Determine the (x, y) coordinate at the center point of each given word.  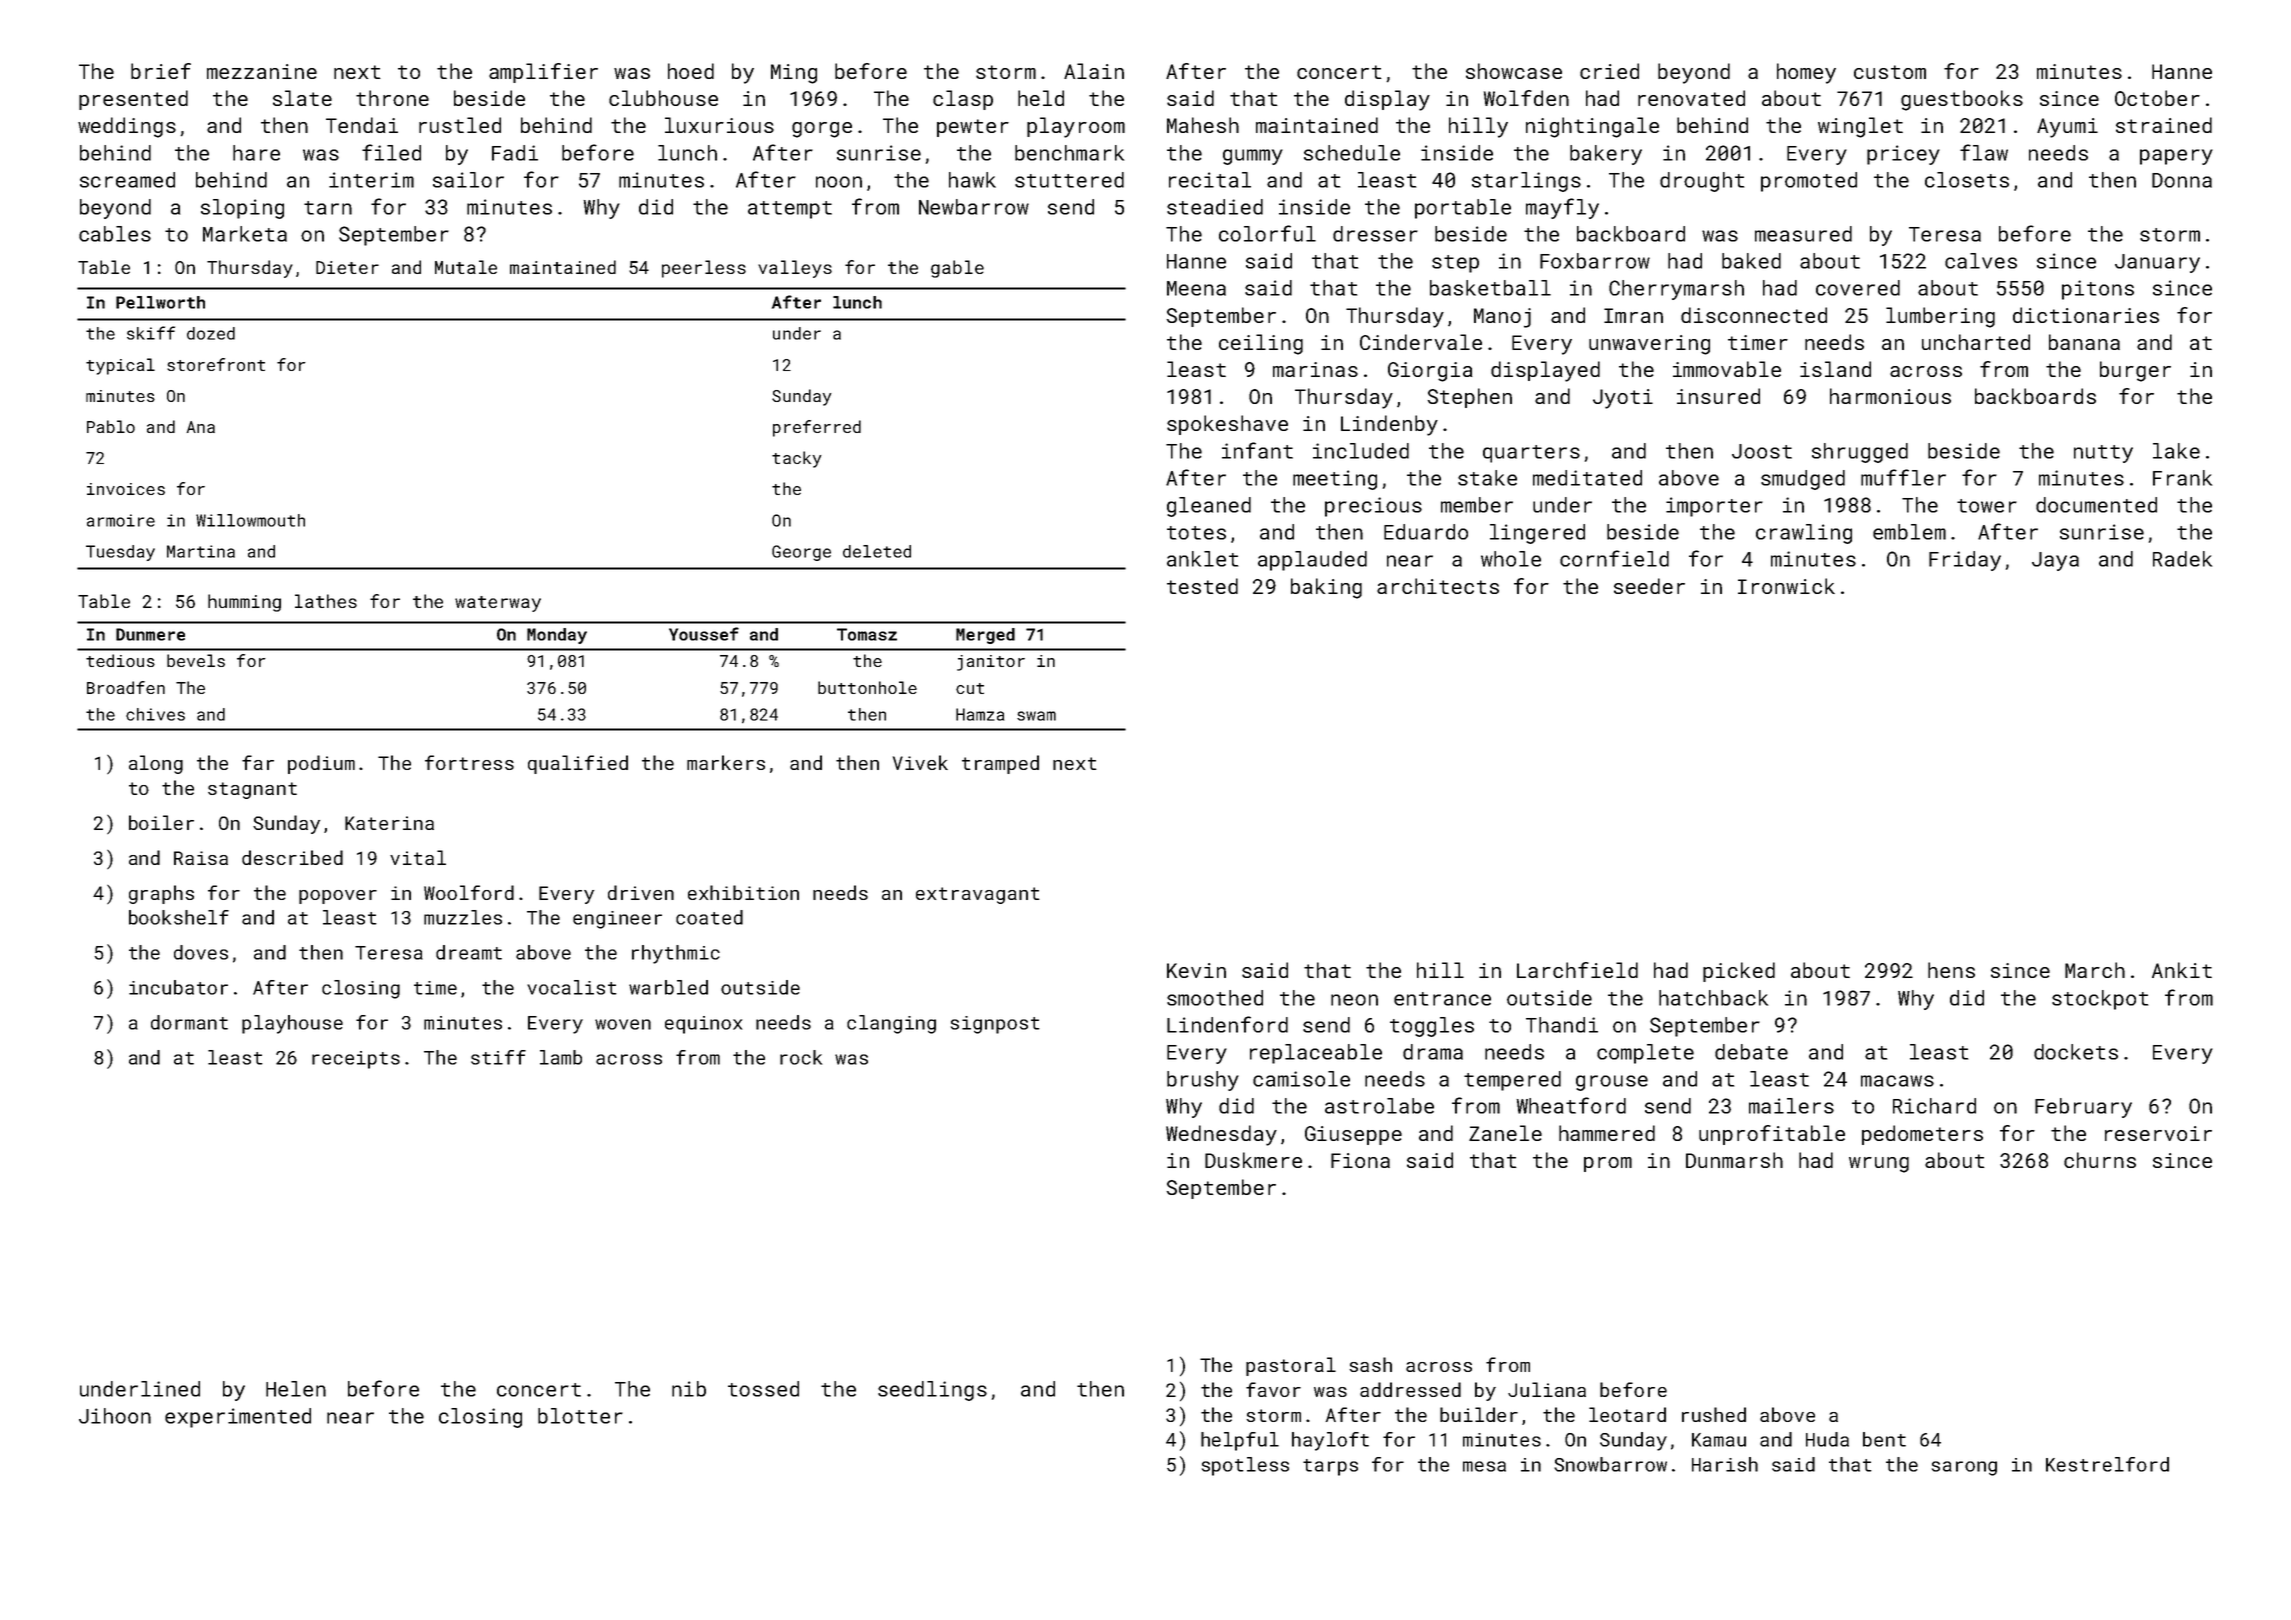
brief (161, 71)
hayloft (1330, 1441)
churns (2100, 1160)
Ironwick (1786, 586)
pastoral (1291, 1366)
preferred (817, 428)
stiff (498, 1057)
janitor (991, 663)
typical (120, 366)
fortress (469, 762)
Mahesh (1203, 125)
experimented (238, 1418)
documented (2096, 505)
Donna (2182, 180)
